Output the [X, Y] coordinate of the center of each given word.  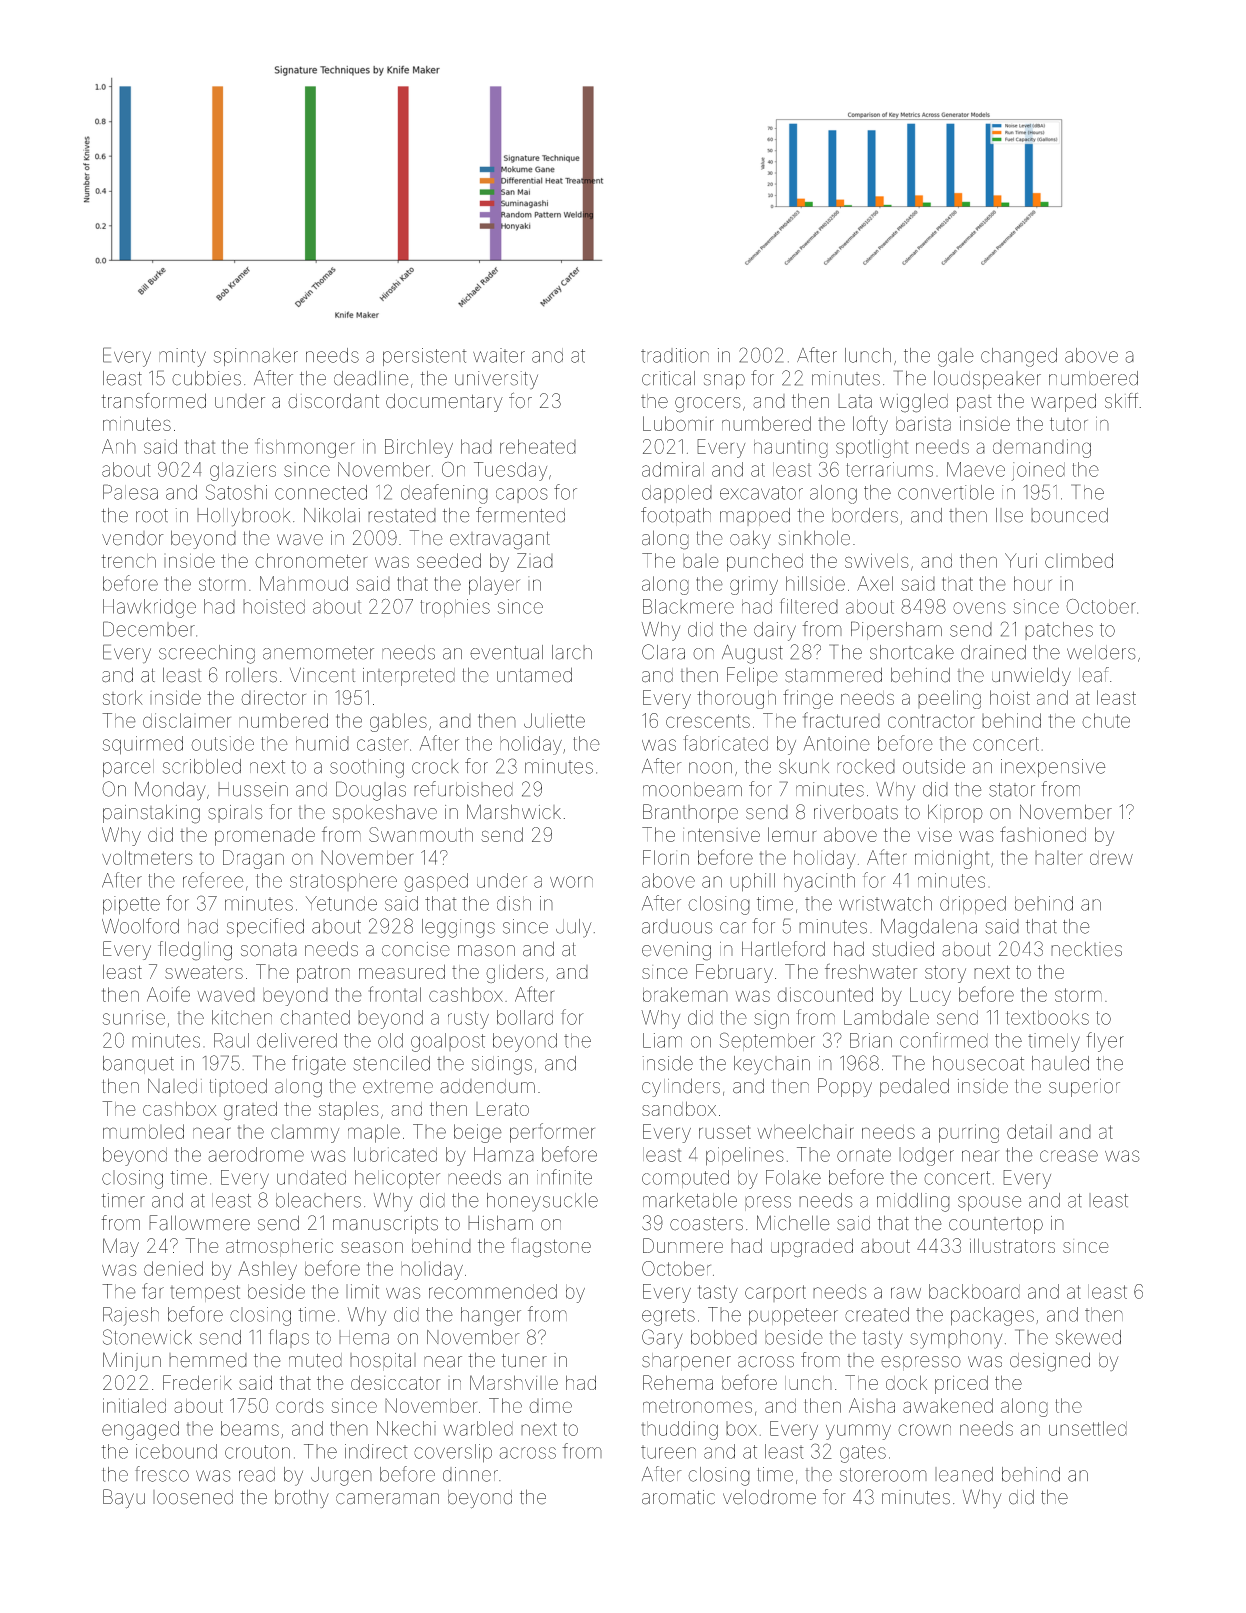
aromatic [678, 1497]
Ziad [535, 560]
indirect [376, 1451]
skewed [1088, 1337]
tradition [675, 355]
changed [1019, 357]
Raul [231, 1040]
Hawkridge [149, 608]
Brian [871, 1040]
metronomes [697, 1406]
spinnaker [256, 357]
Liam [662, 1040]
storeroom [883, 1475]
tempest [205, 1293]
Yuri [1021, 560]
